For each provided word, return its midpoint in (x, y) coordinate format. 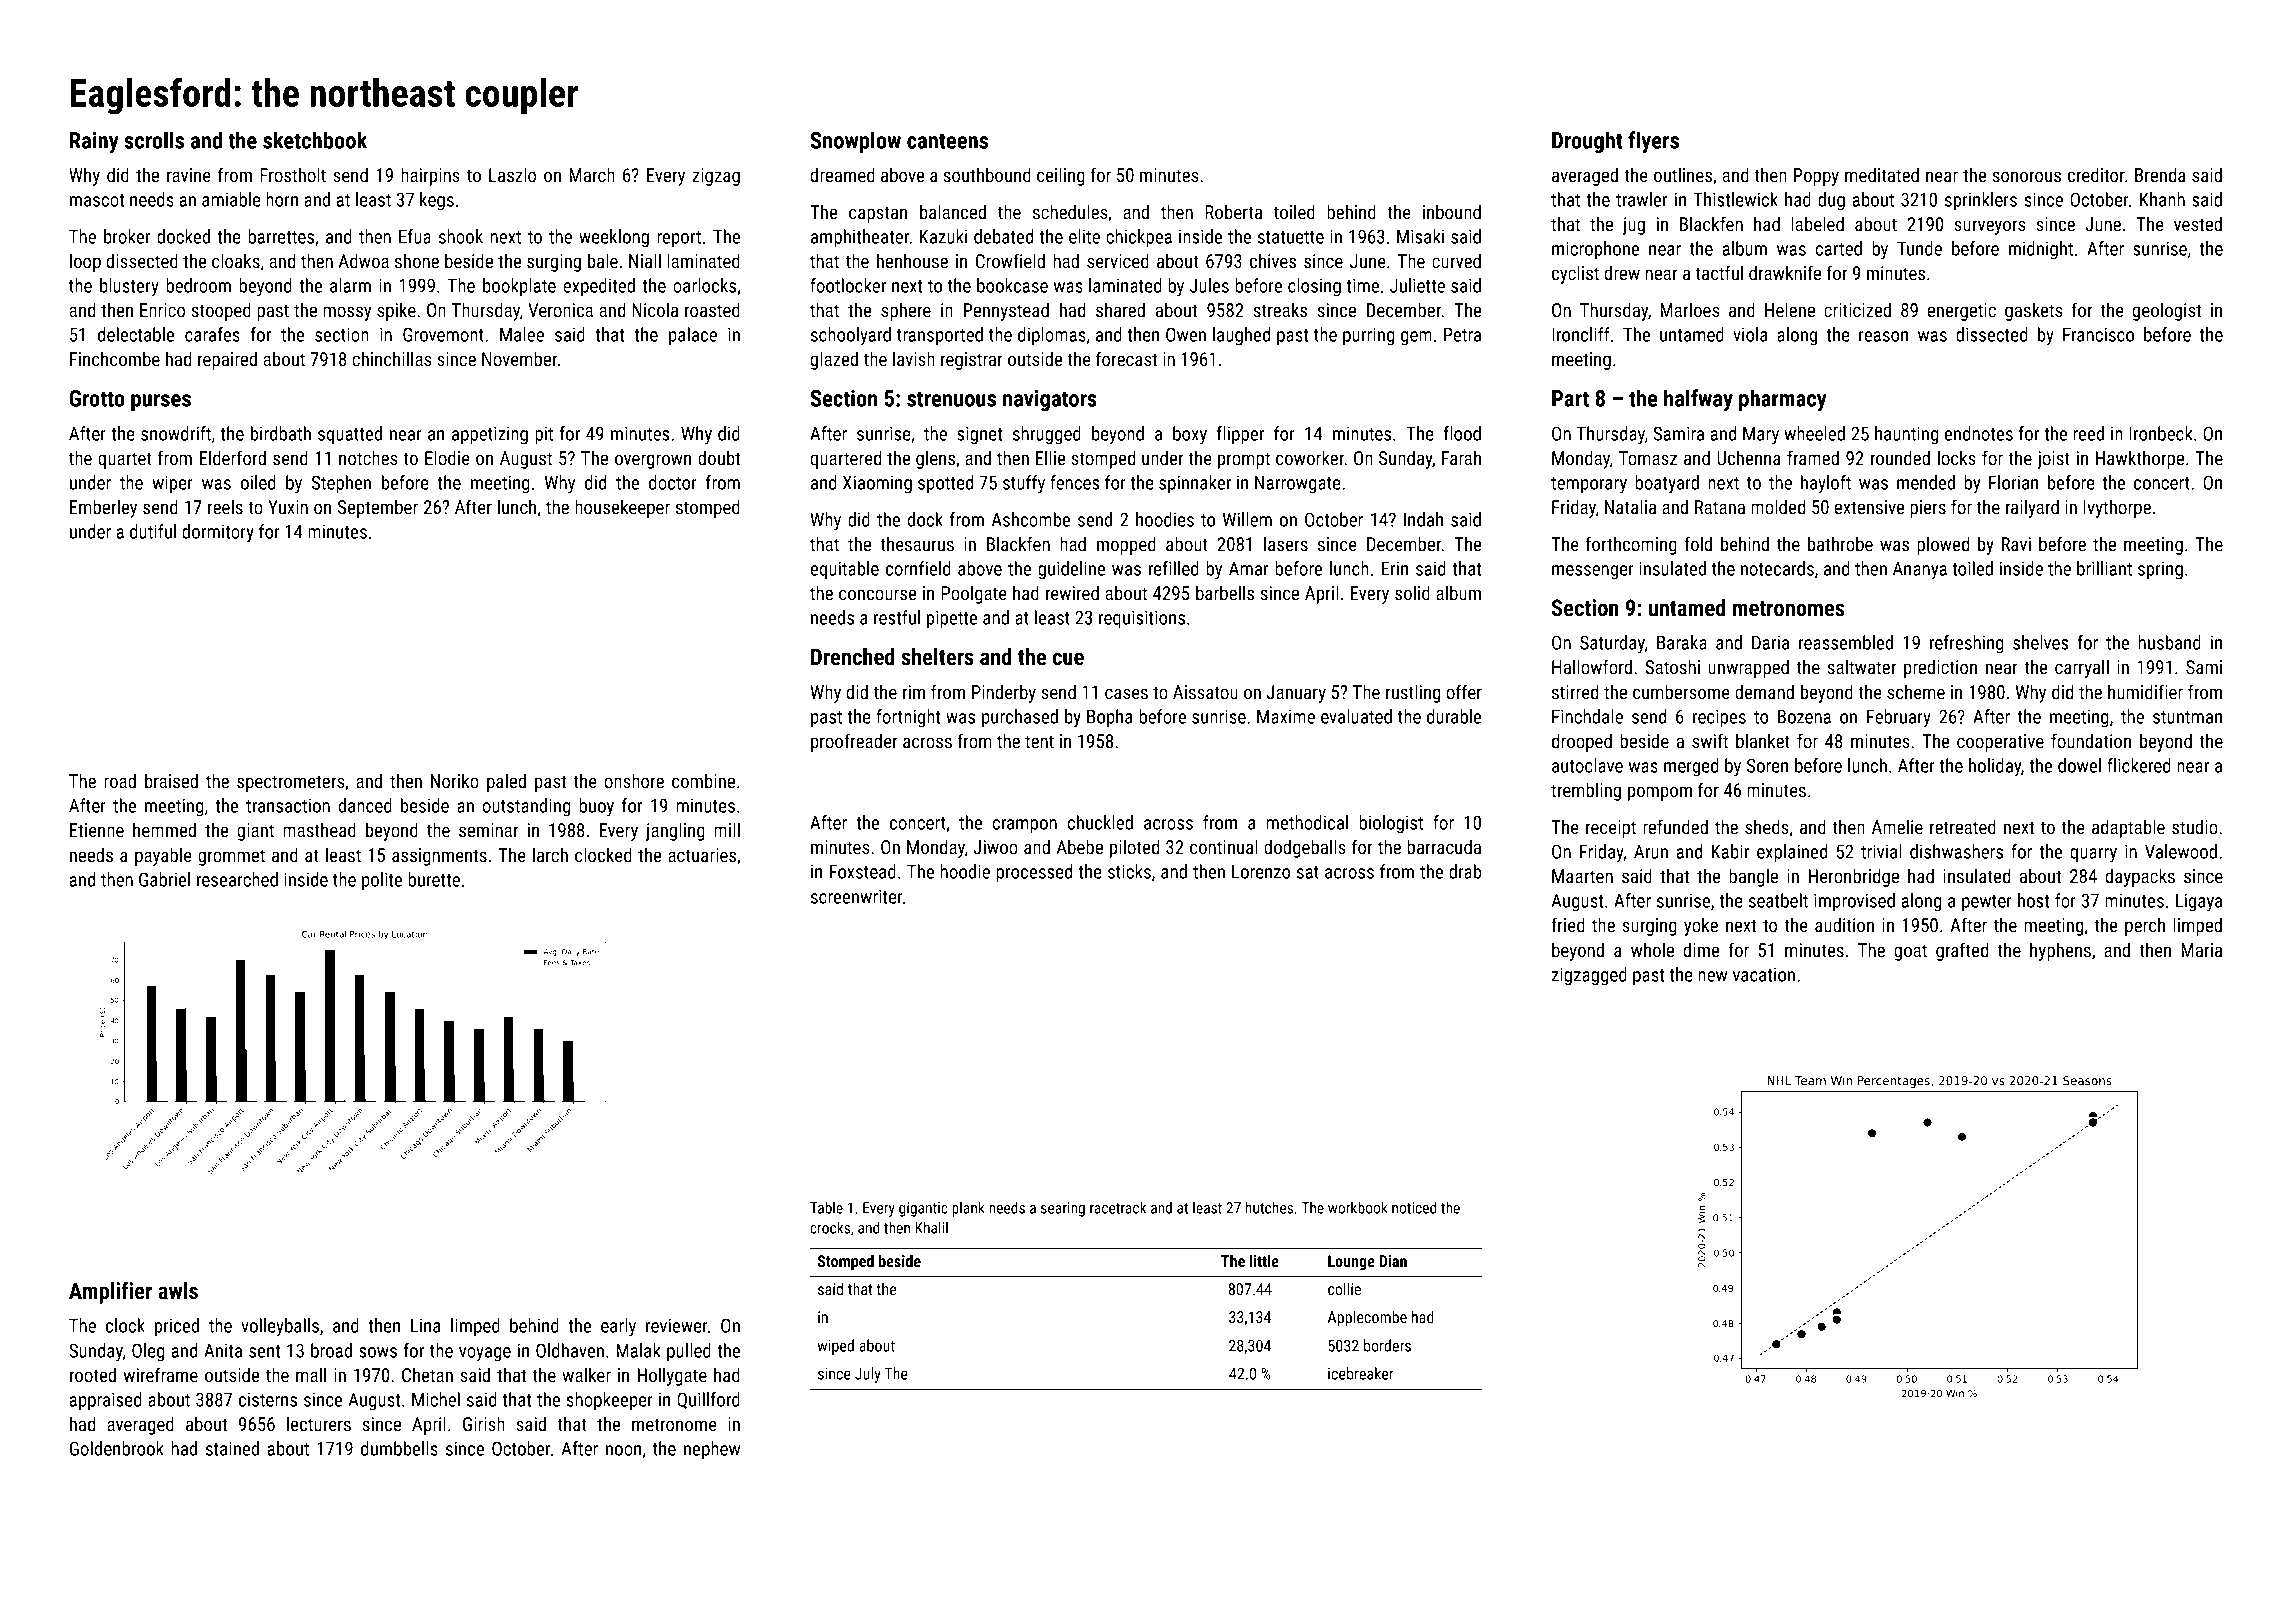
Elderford (233, 457)
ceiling (1061, 176)
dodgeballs (1305, 848)
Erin (1395, 568)
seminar (488, 830)
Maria (2202, 950)
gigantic (923, 1209)
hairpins (430, 176)
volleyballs (280, 1327)
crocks (830, 1228)
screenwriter (857, 896)
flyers (1653, 142)
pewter (1987, 903)
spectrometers (291, 783)
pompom (1660, 793)
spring (2160, 571)
